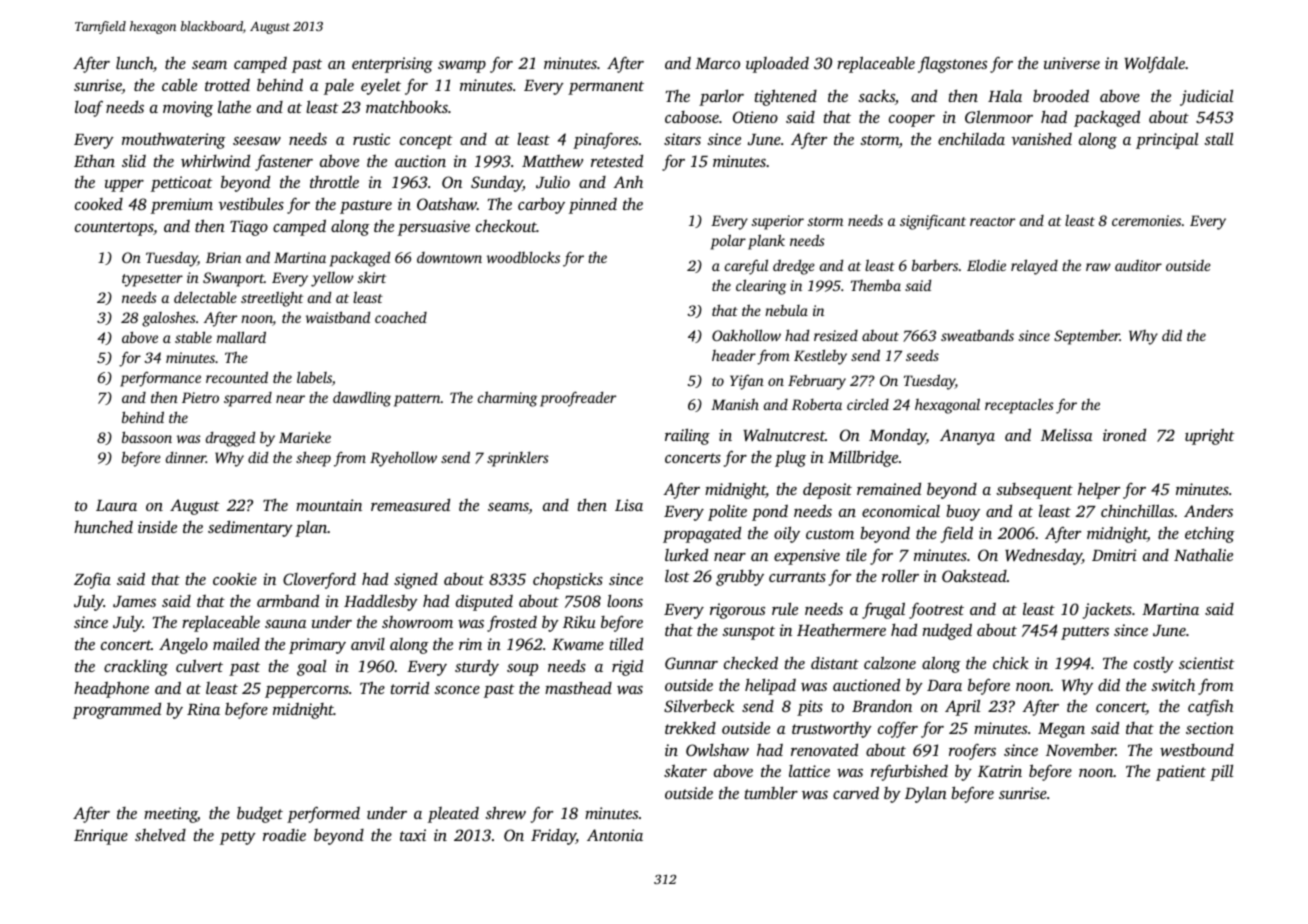  I want to click on sprinklers, so click(518, 459).
